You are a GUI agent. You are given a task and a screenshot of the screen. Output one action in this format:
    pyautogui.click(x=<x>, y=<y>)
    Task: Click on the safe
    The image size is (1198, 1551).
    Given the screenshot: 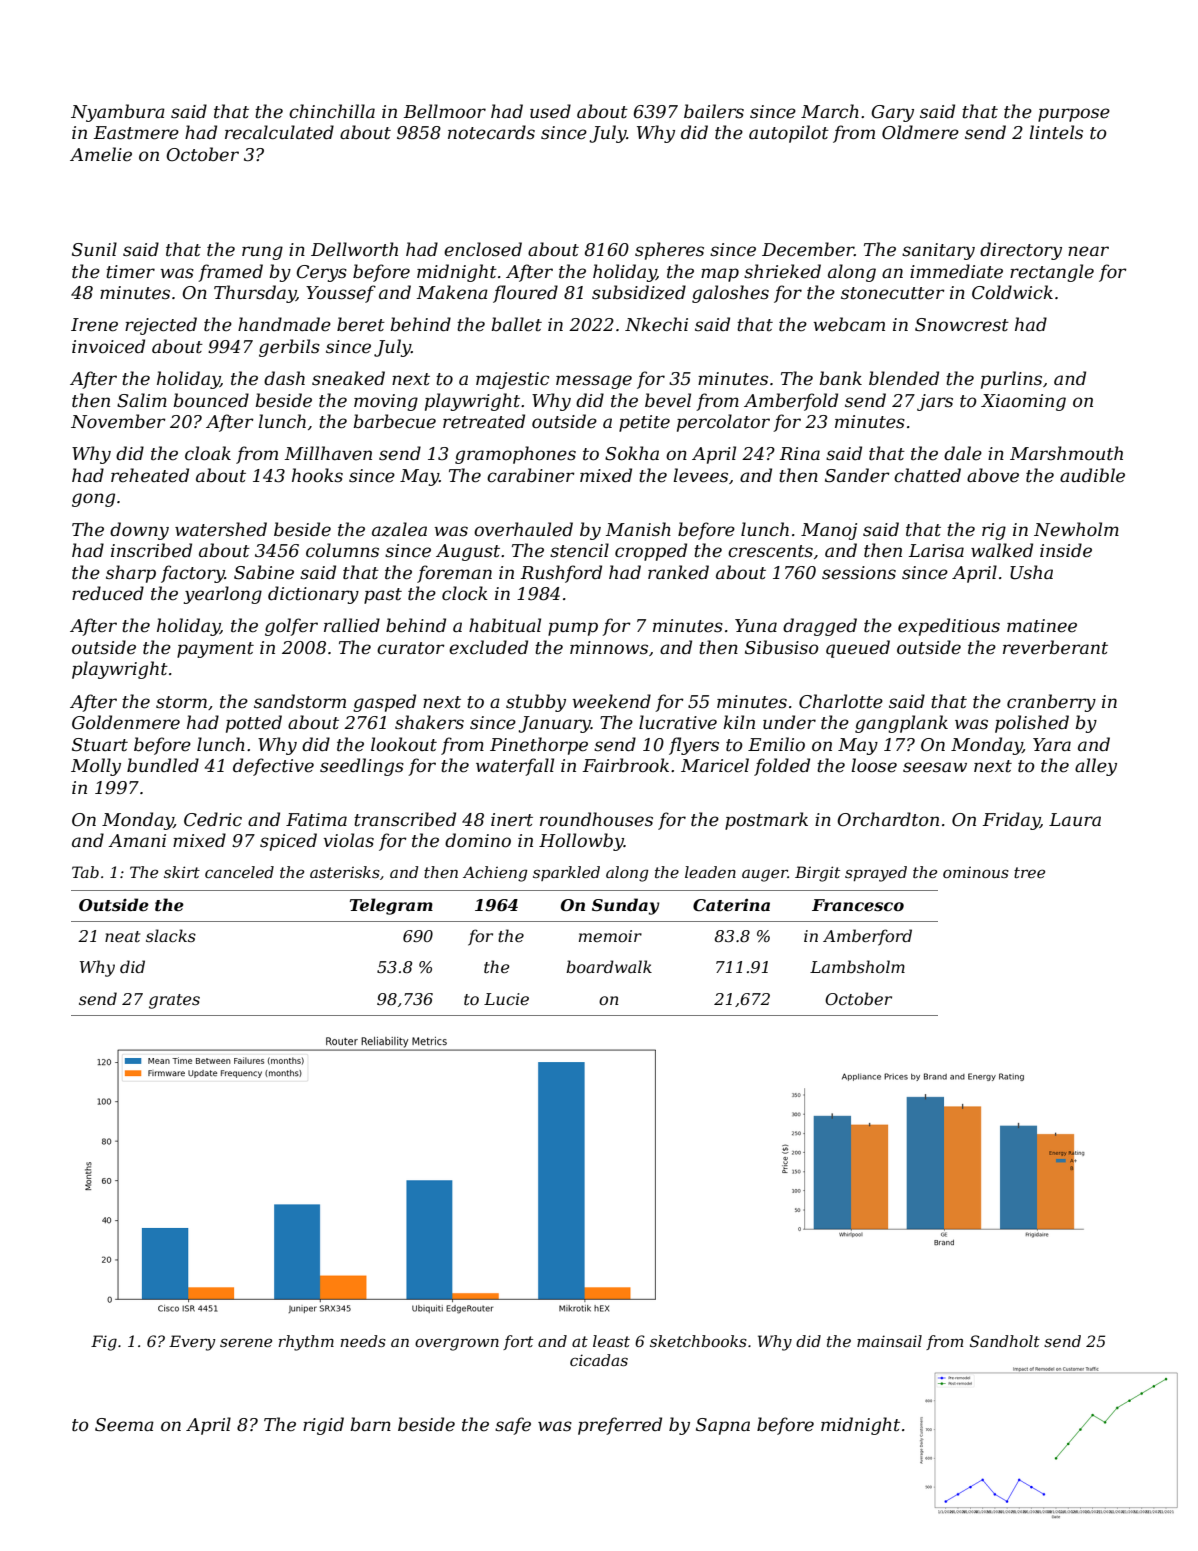 What is the action you would take?
    pyautogui.click(x=513, y=1426)
